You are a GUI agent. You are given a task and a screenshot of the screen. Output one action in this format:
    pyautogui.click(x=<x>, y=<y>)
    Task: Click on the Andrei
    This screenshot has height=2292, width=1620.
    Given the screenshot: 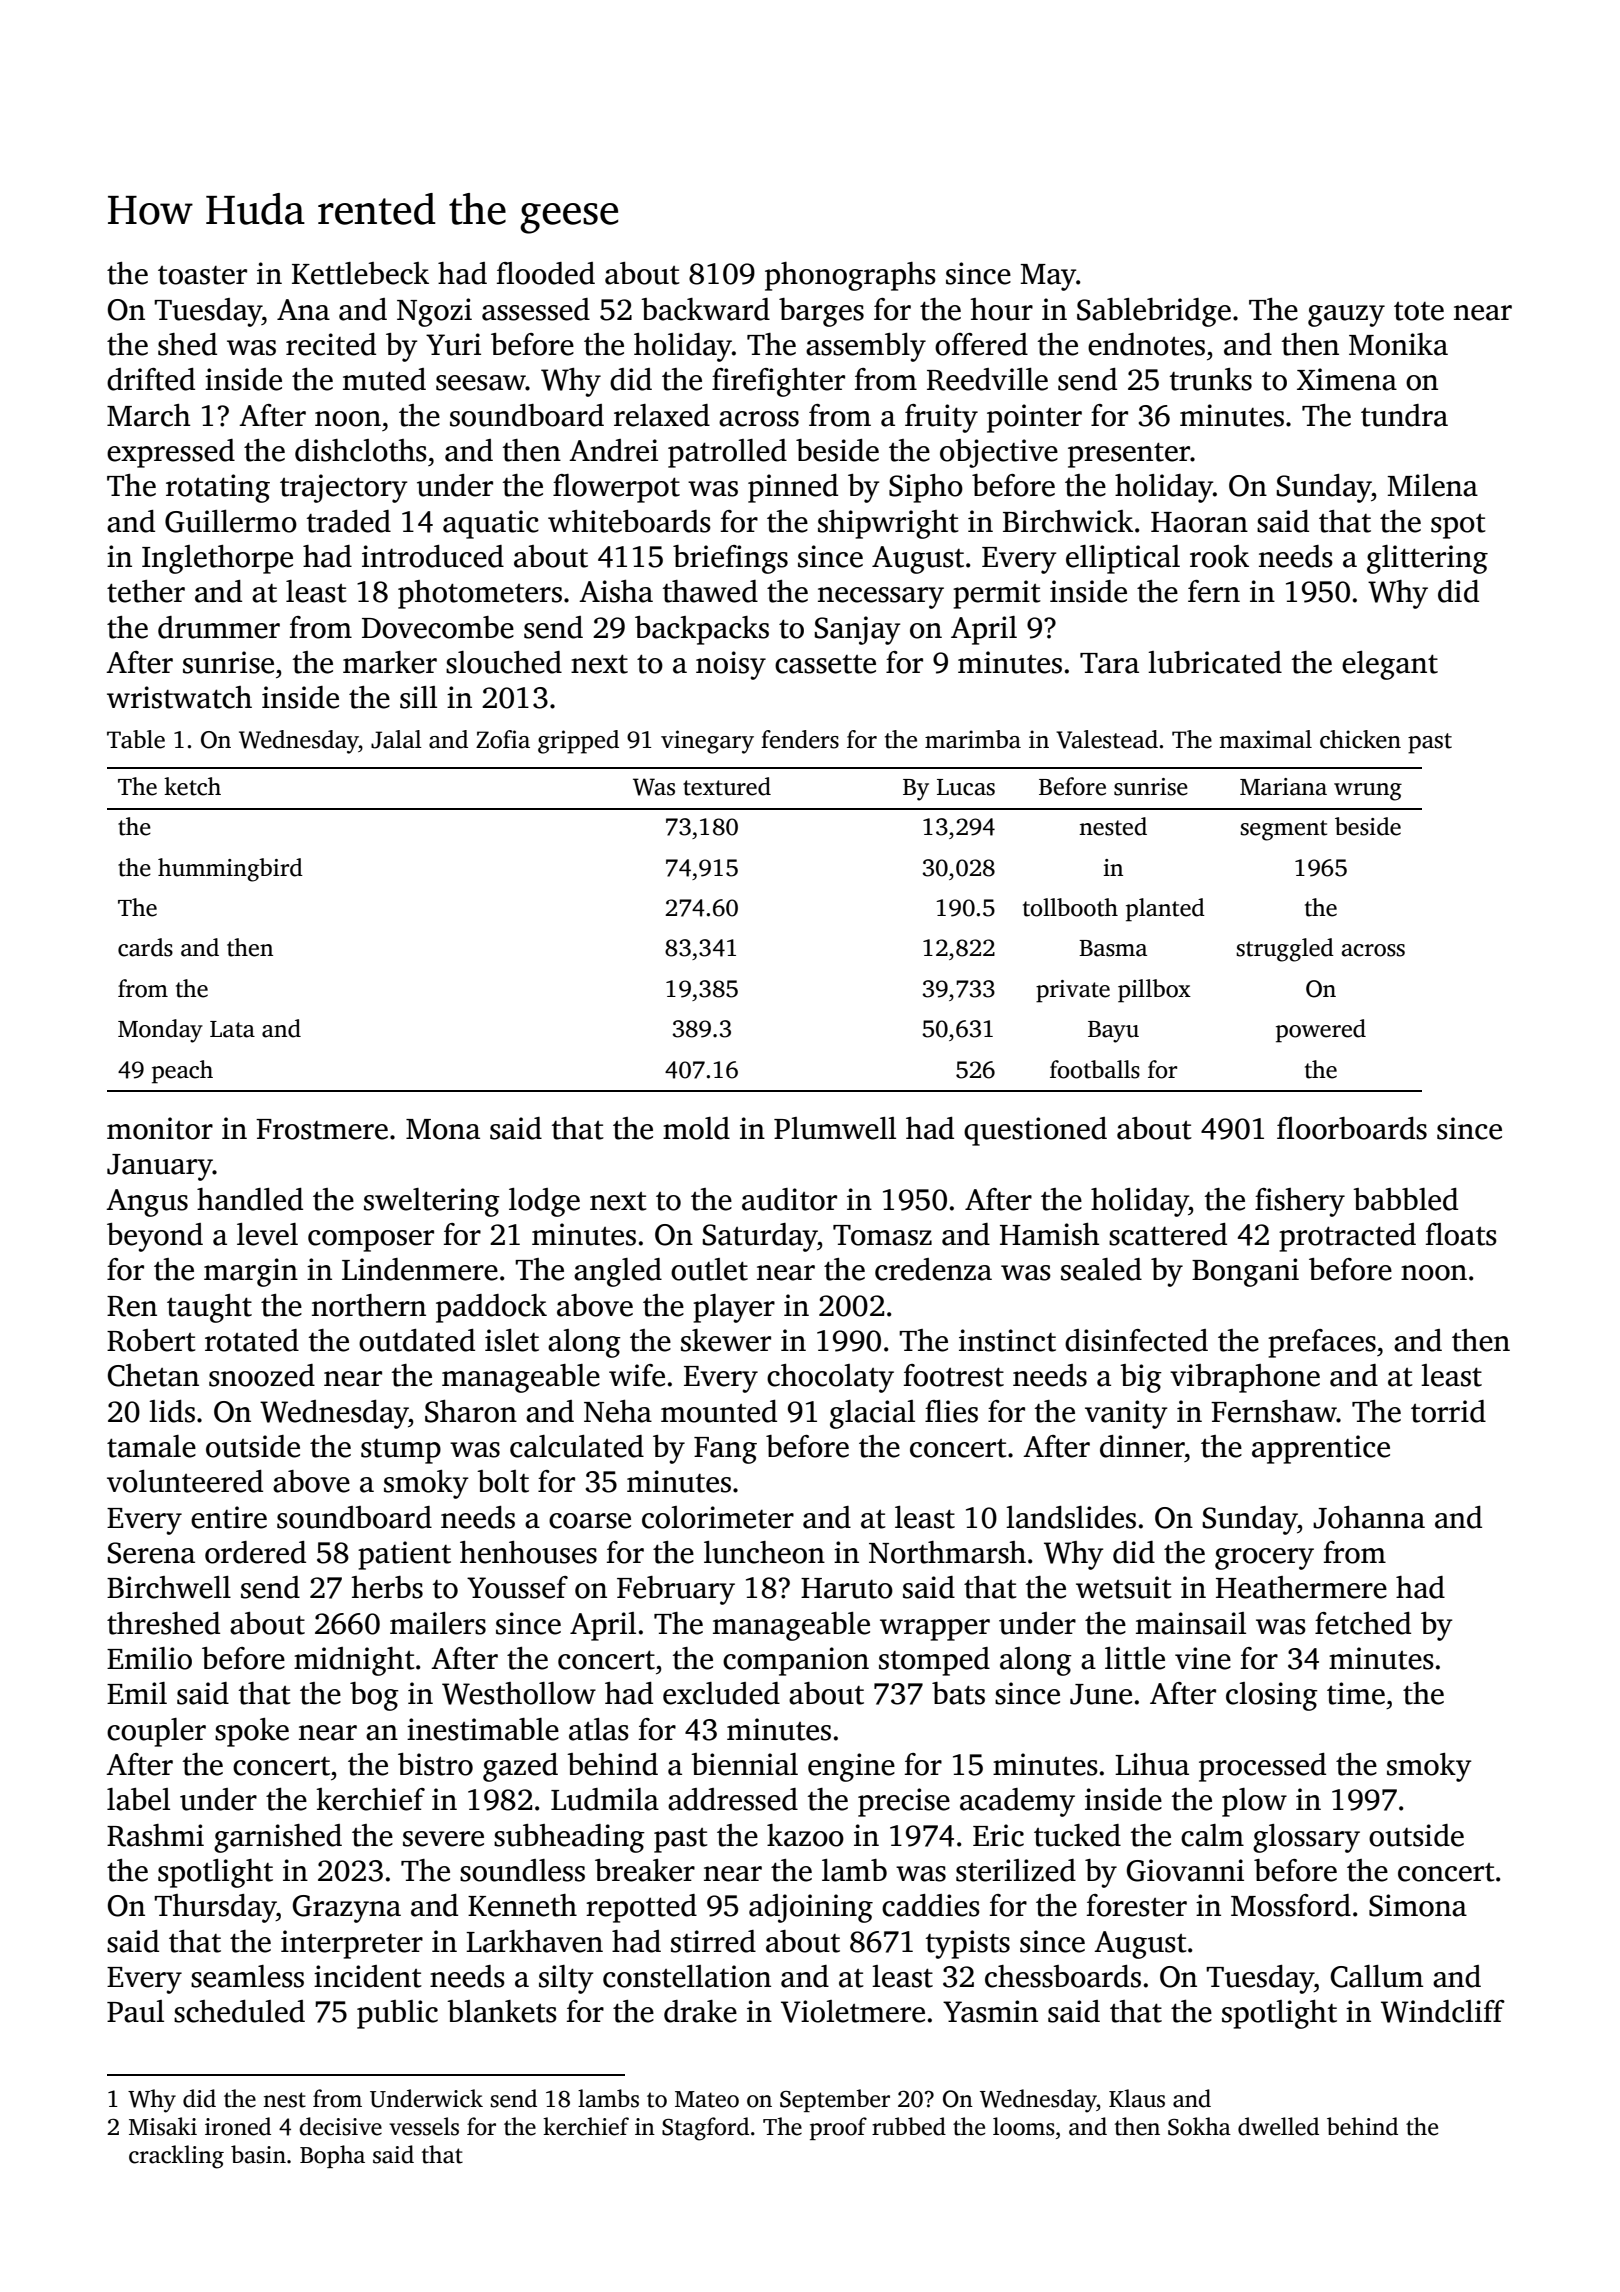 What is the action you would take?
    pyautogui.click(x=613, y=450)
